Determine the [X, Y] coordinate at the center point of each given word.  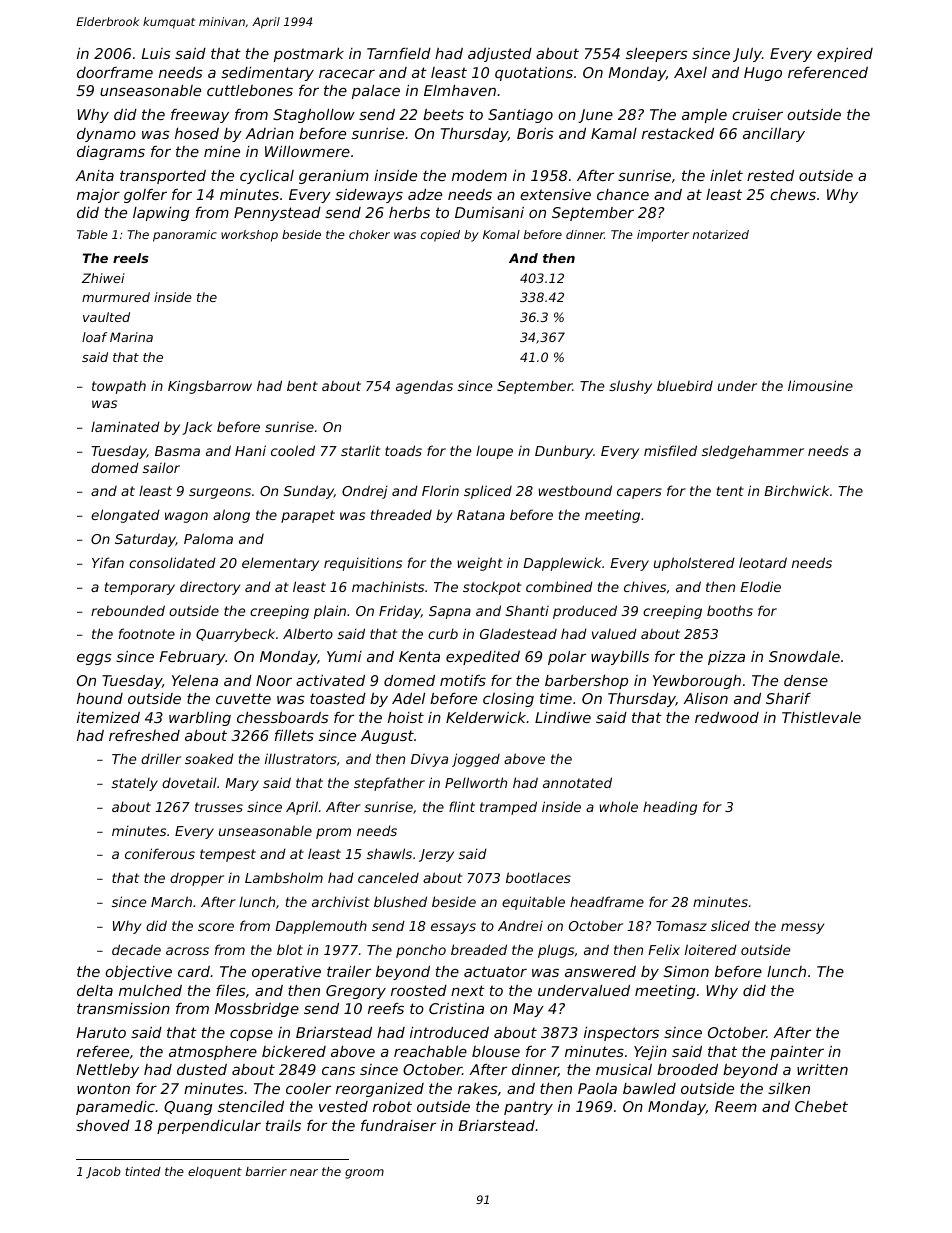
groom [364, 1174]
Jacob [103, 1173]
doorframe [115, 72]
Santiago [520, 116]
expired [845, 55]
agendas [424, 387]
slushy [630, 387]
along [231, 516]
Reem [736, 1106]
